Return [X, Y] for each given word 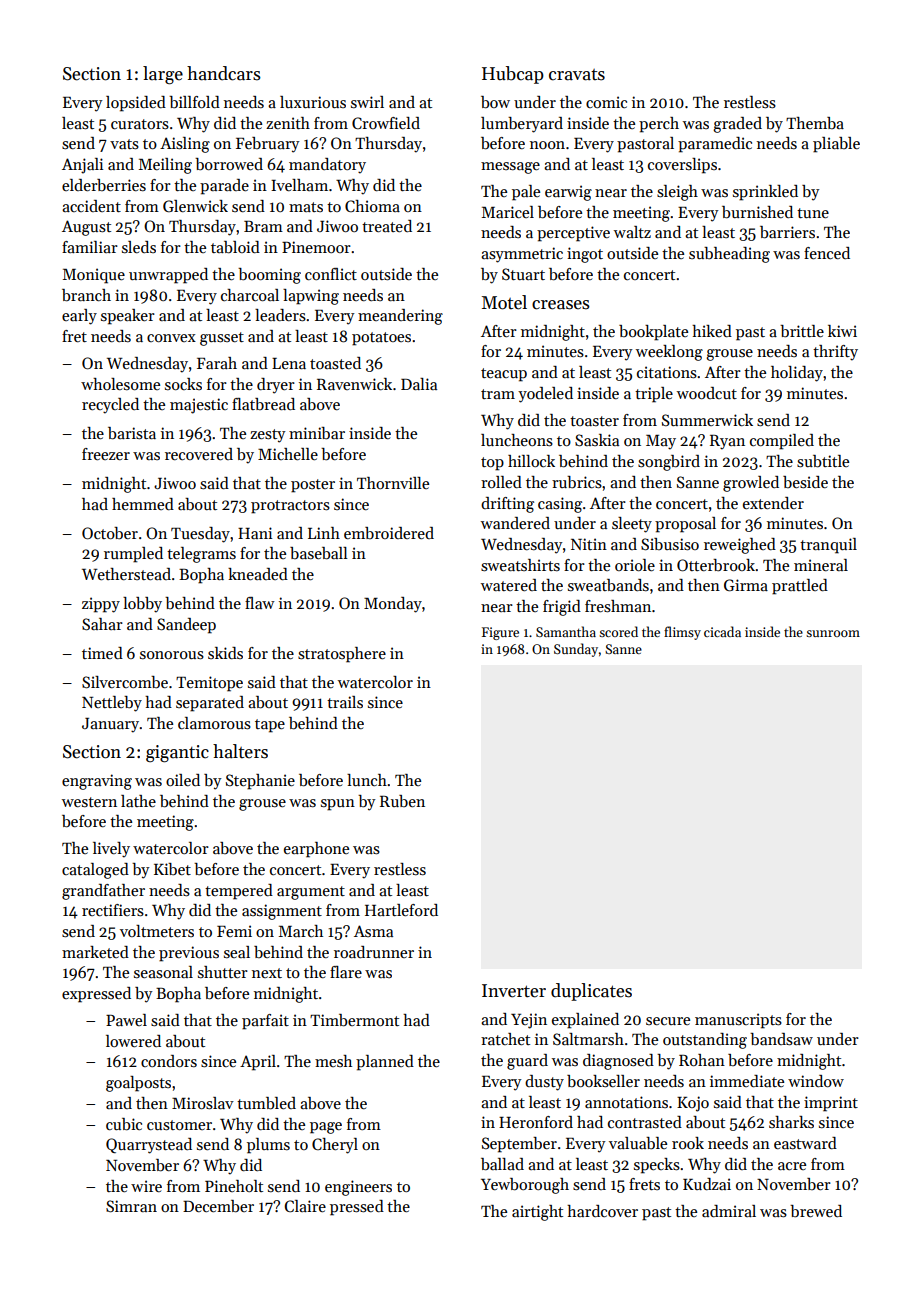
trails [345, 702]
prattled [800, 587]
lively [111, 850]
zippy [101, 605]
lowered [133, 1041]
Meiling [165, 166]
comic [606, 102]
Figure [500, 633]
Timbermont [354, 1020]
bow [495, 102]
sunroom [833, 633]
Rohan [702, 1060]
